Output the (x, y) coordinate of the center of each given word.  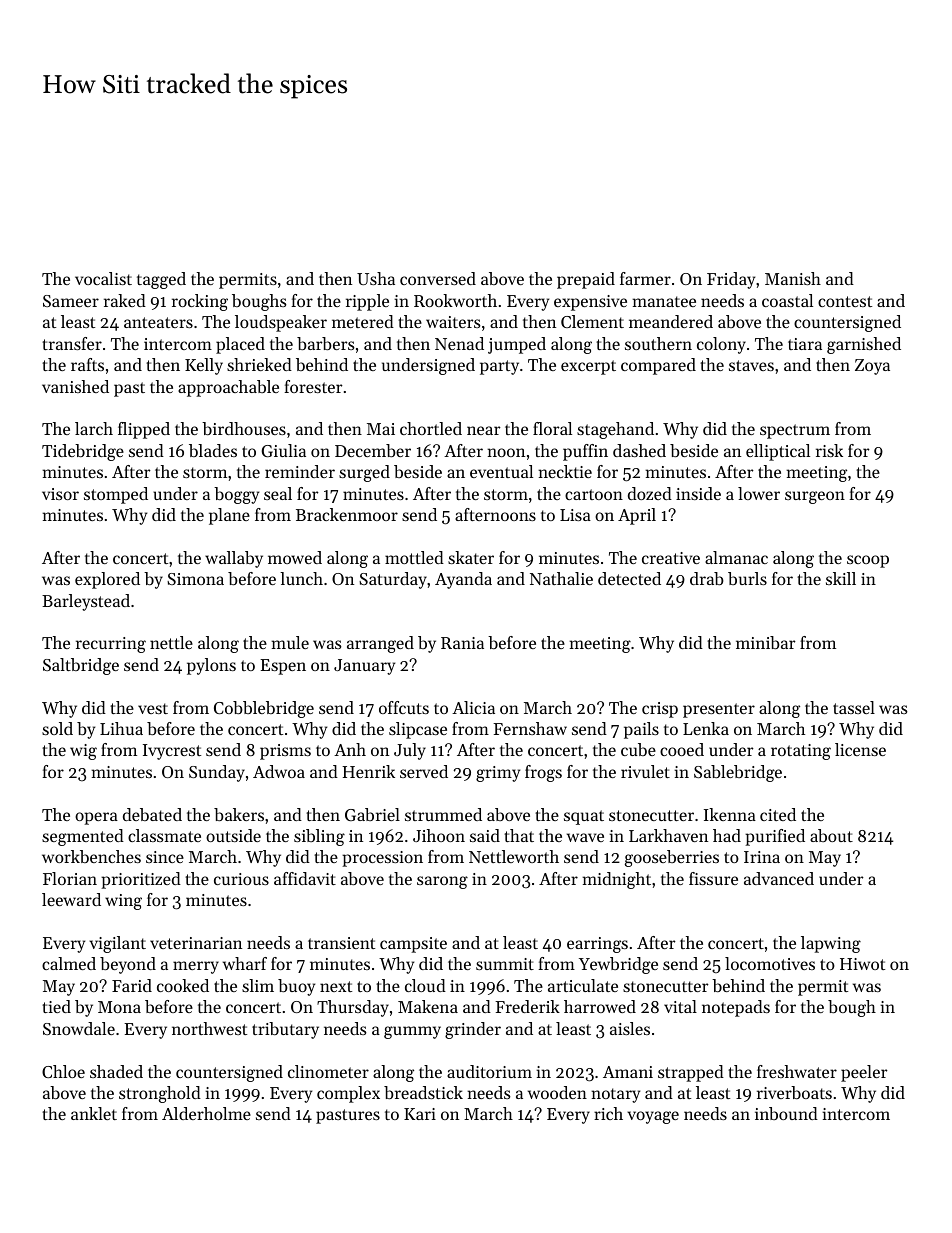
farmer (645, 278)
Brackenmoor (347, 514)
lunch (301, 578)
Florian (70, 878)
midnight (616, 880)
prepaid (586, 280)
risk (829, 450)
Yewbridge (618, 965)
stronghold (160, 1094)
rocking (200, 302)
